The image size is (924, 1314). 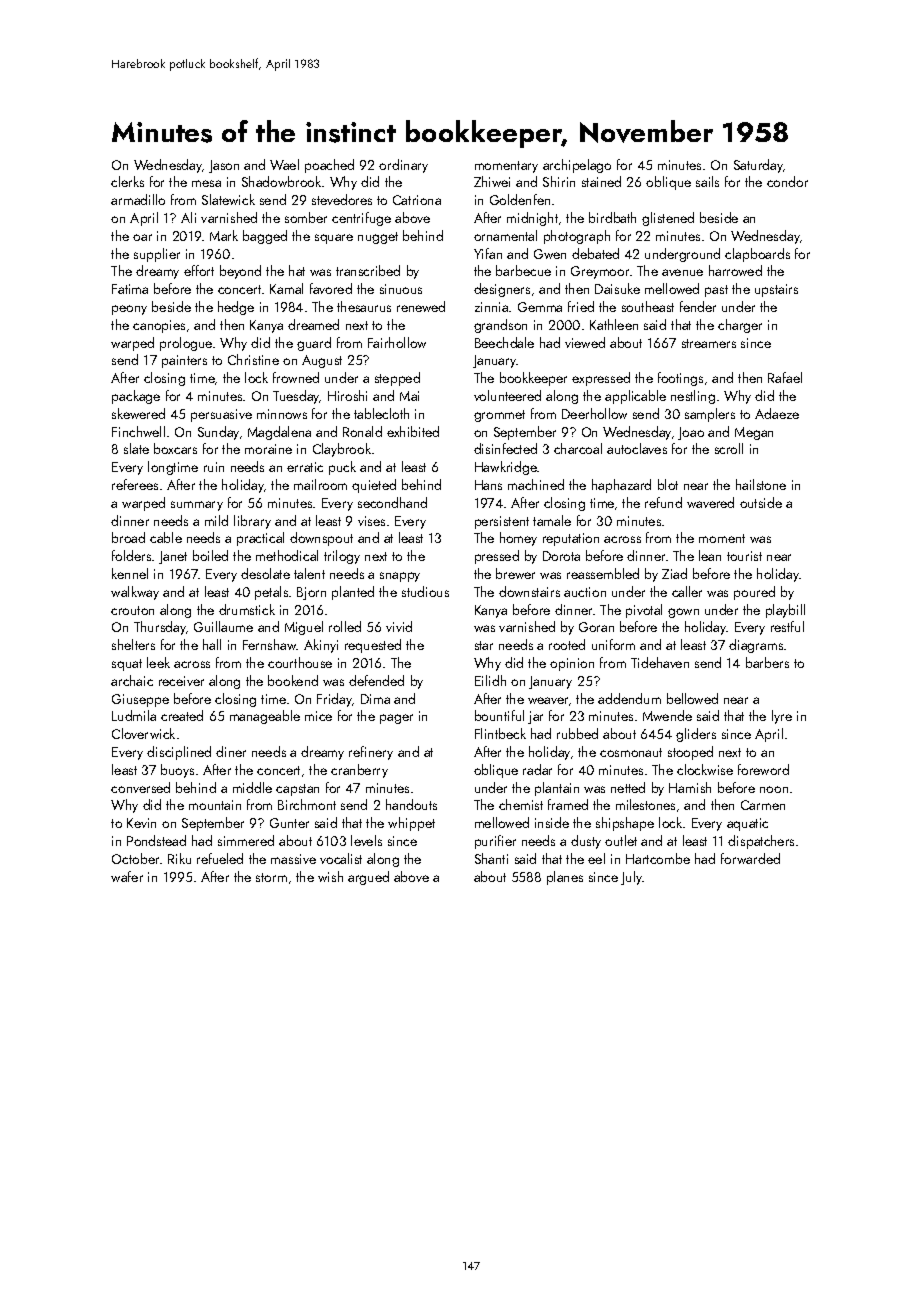 What do you see at coordinates (265, 717) in the screenshot?
I see `manageable` at bounding box center [265, 717].
